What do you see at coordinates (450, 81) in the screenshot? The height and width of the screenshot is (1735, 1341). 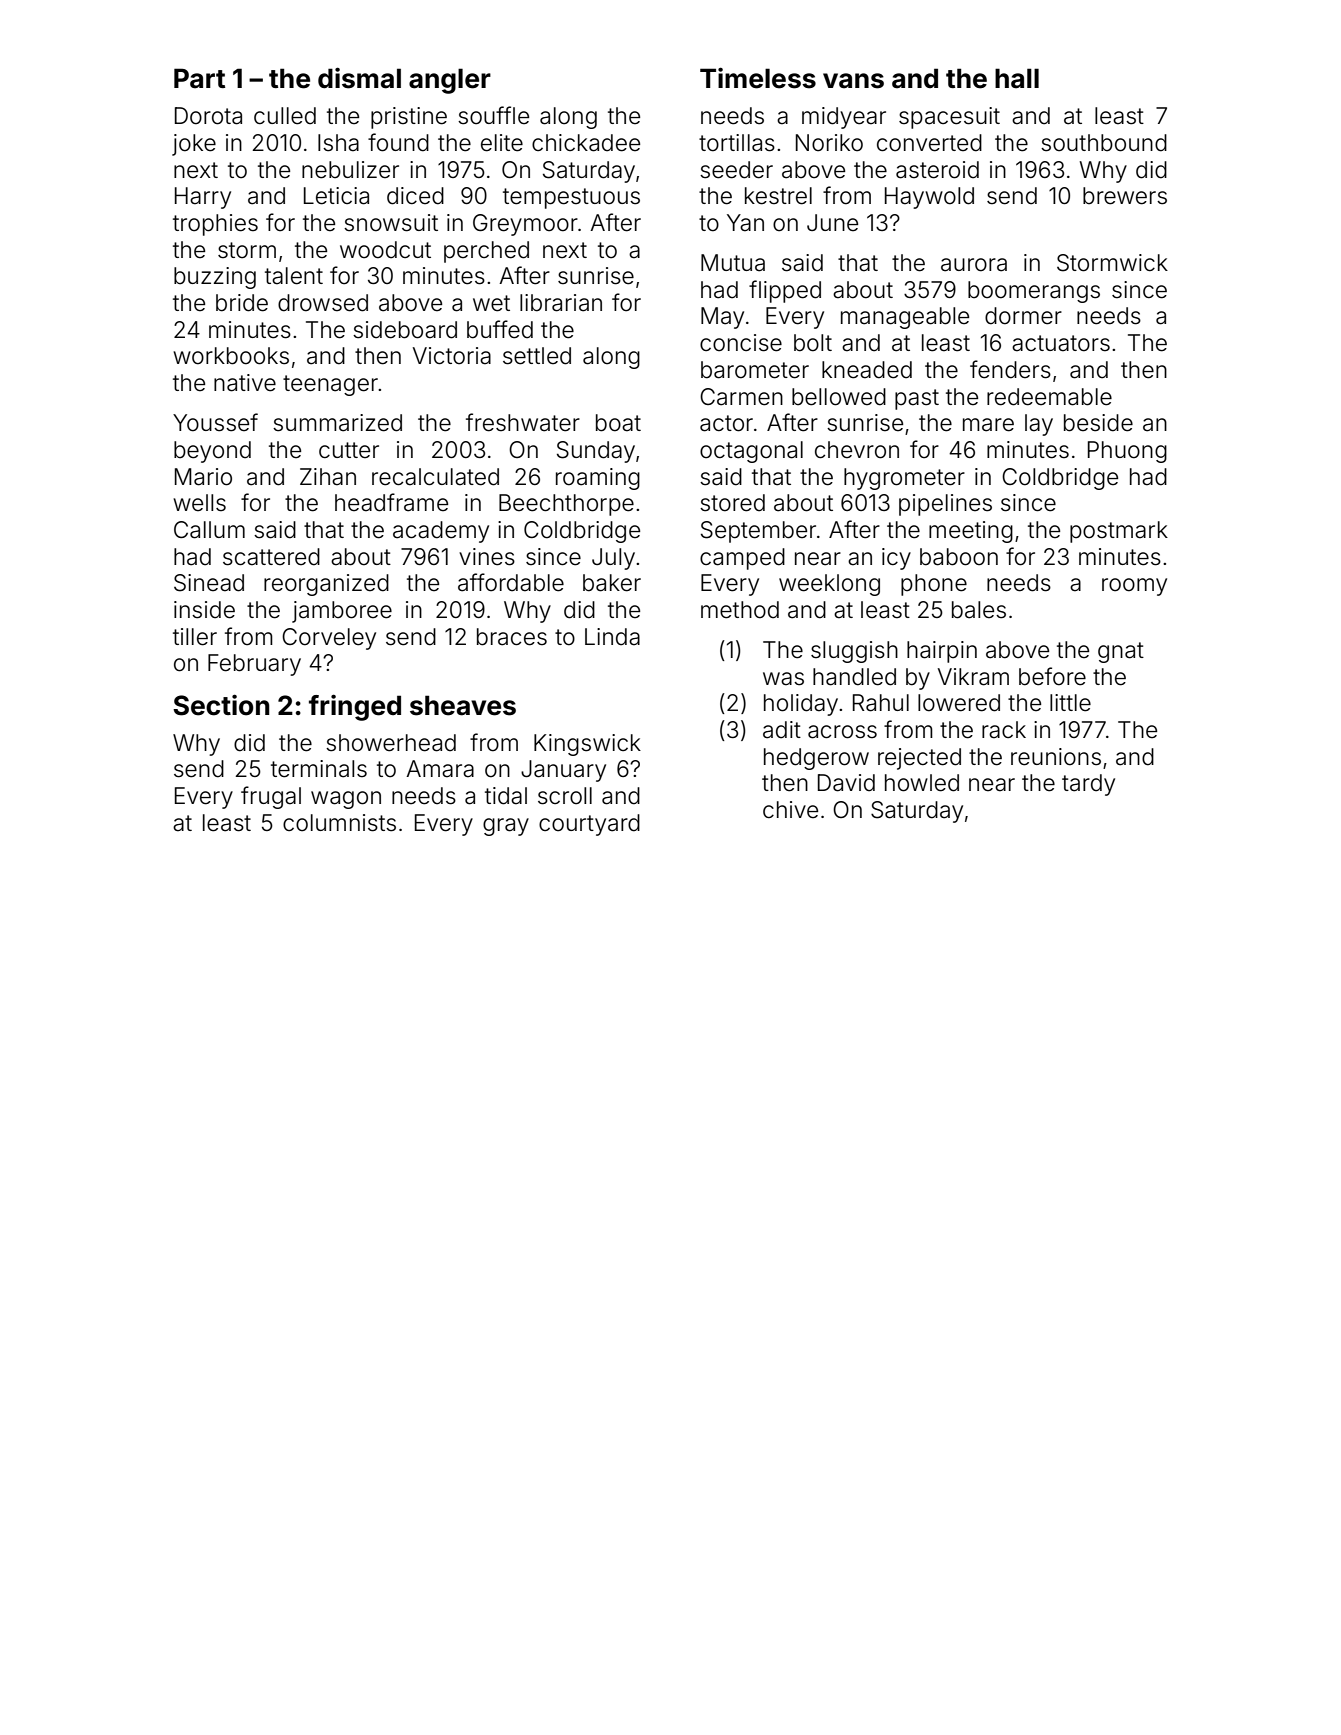 I see `angler` at bounding box center [450, 81].
